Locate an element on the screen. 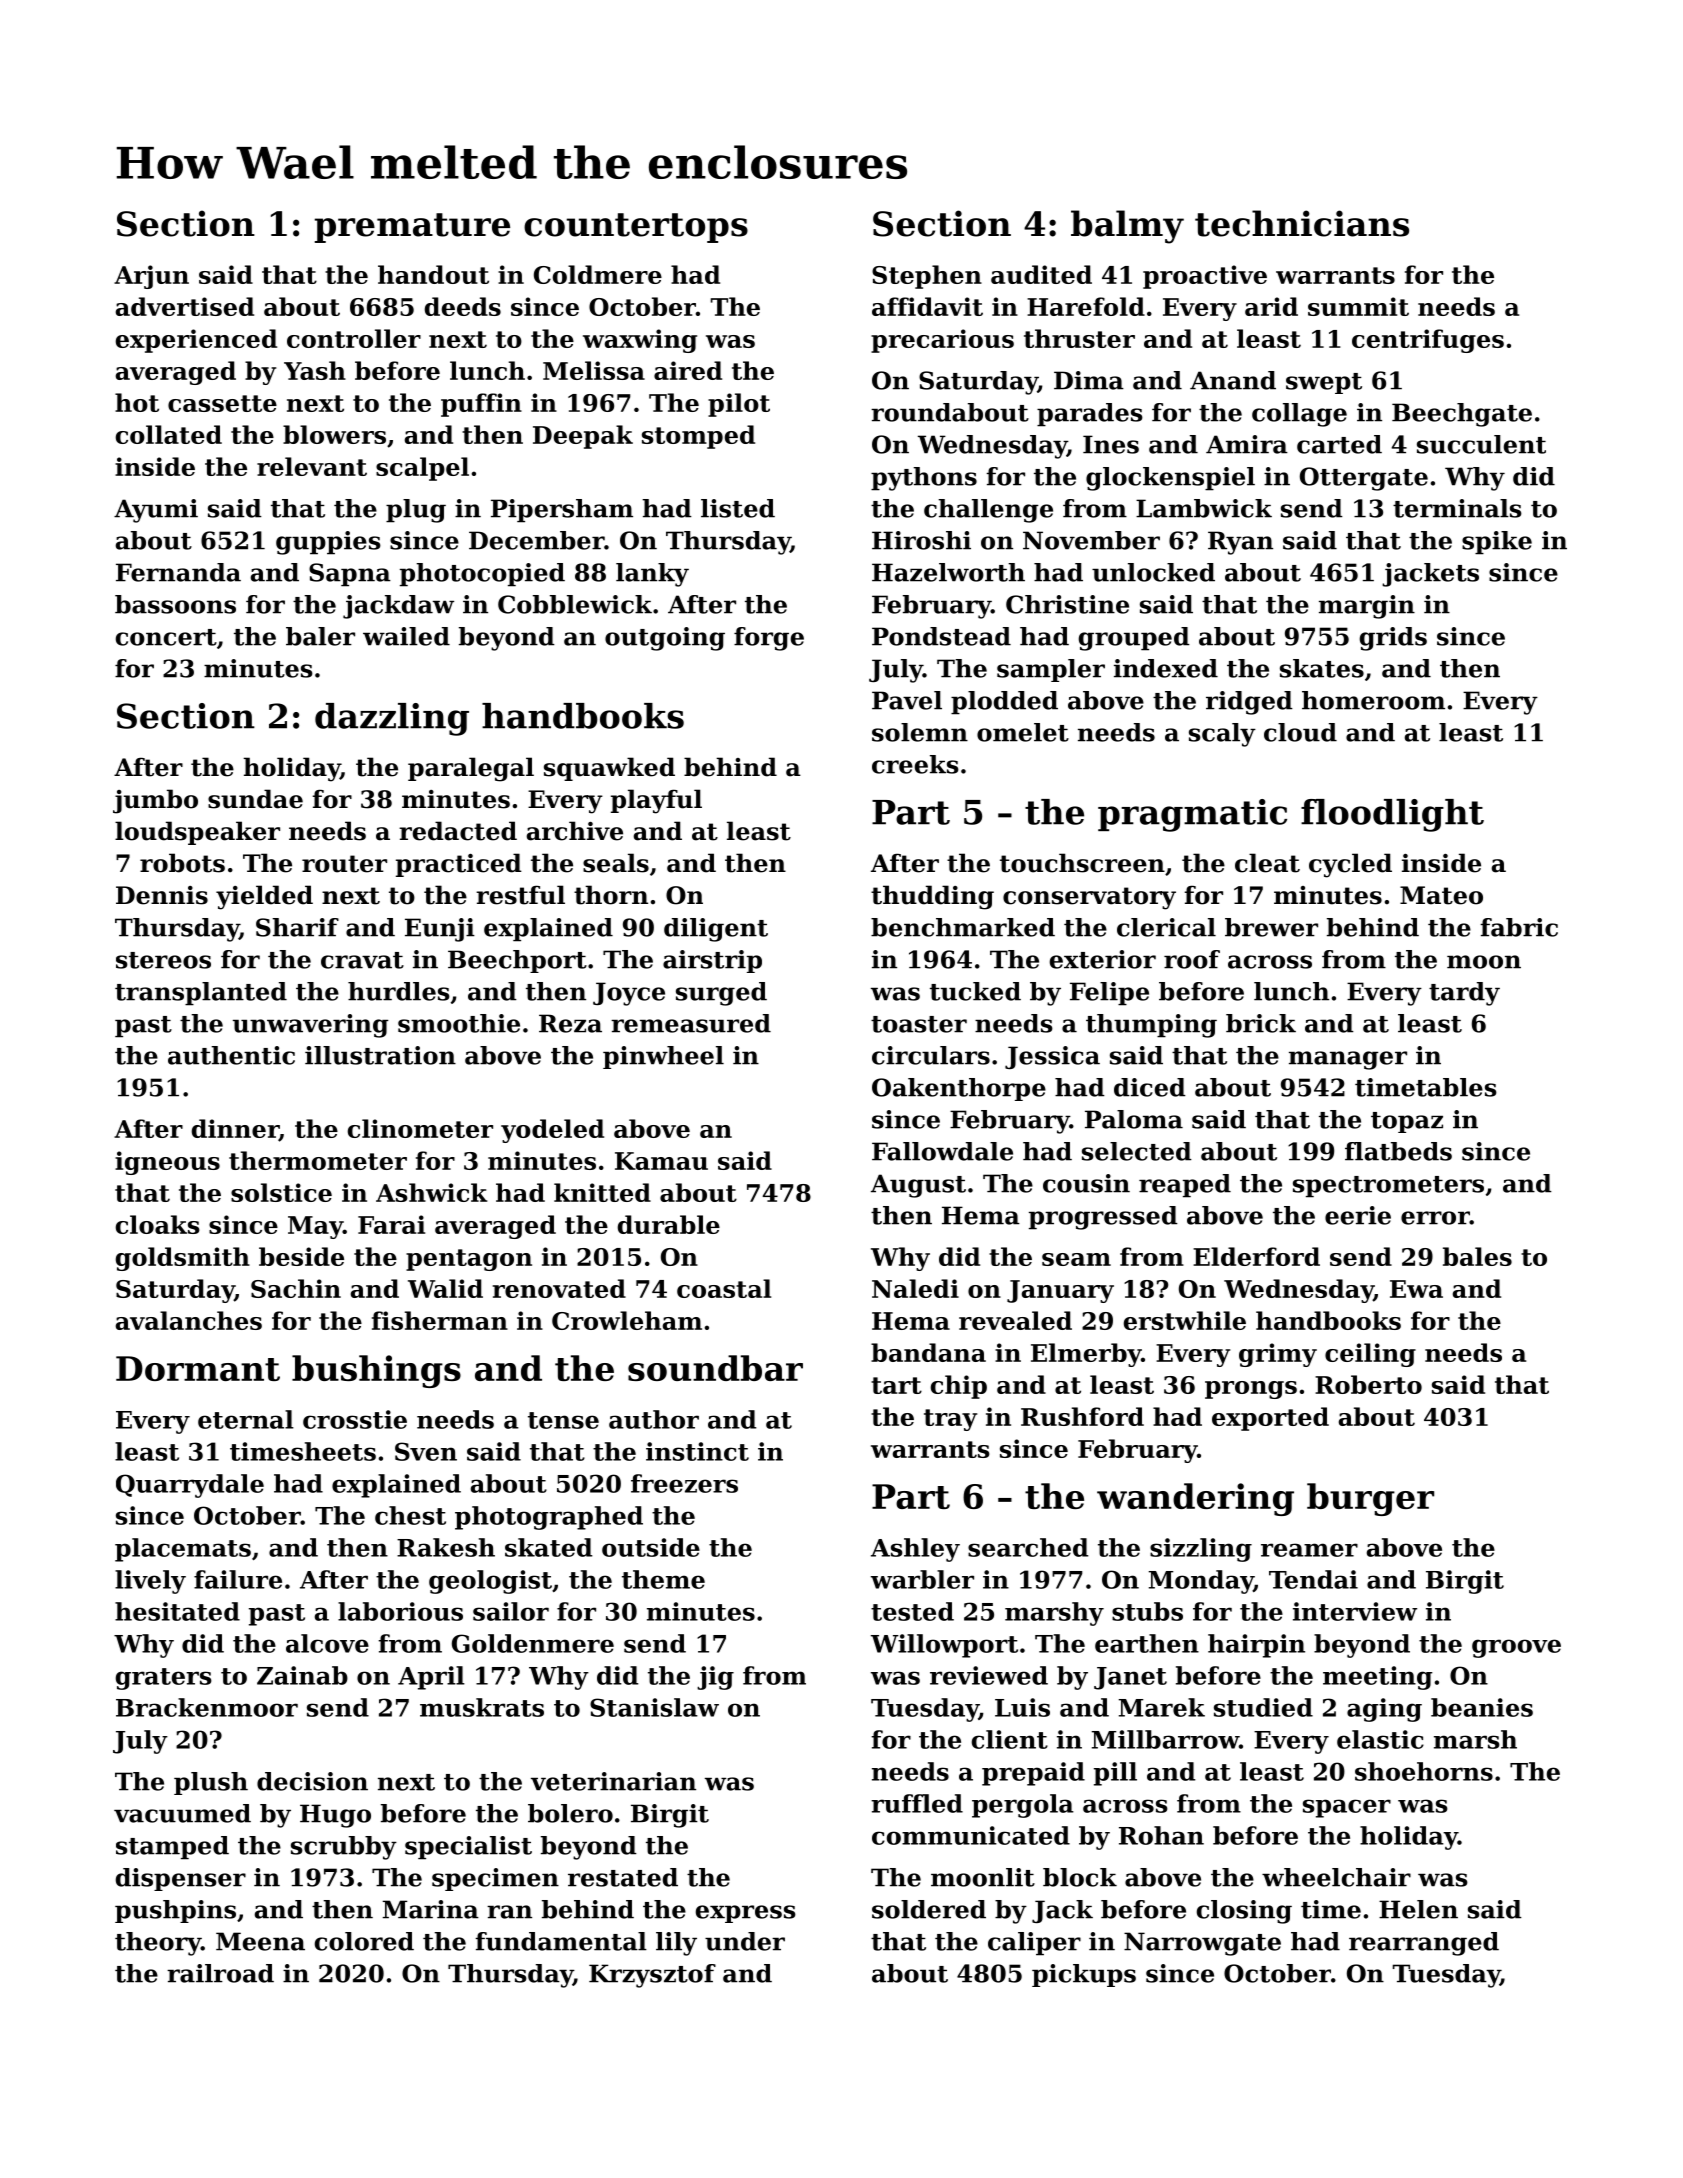  durable is located at coordinates (668, 1224).
